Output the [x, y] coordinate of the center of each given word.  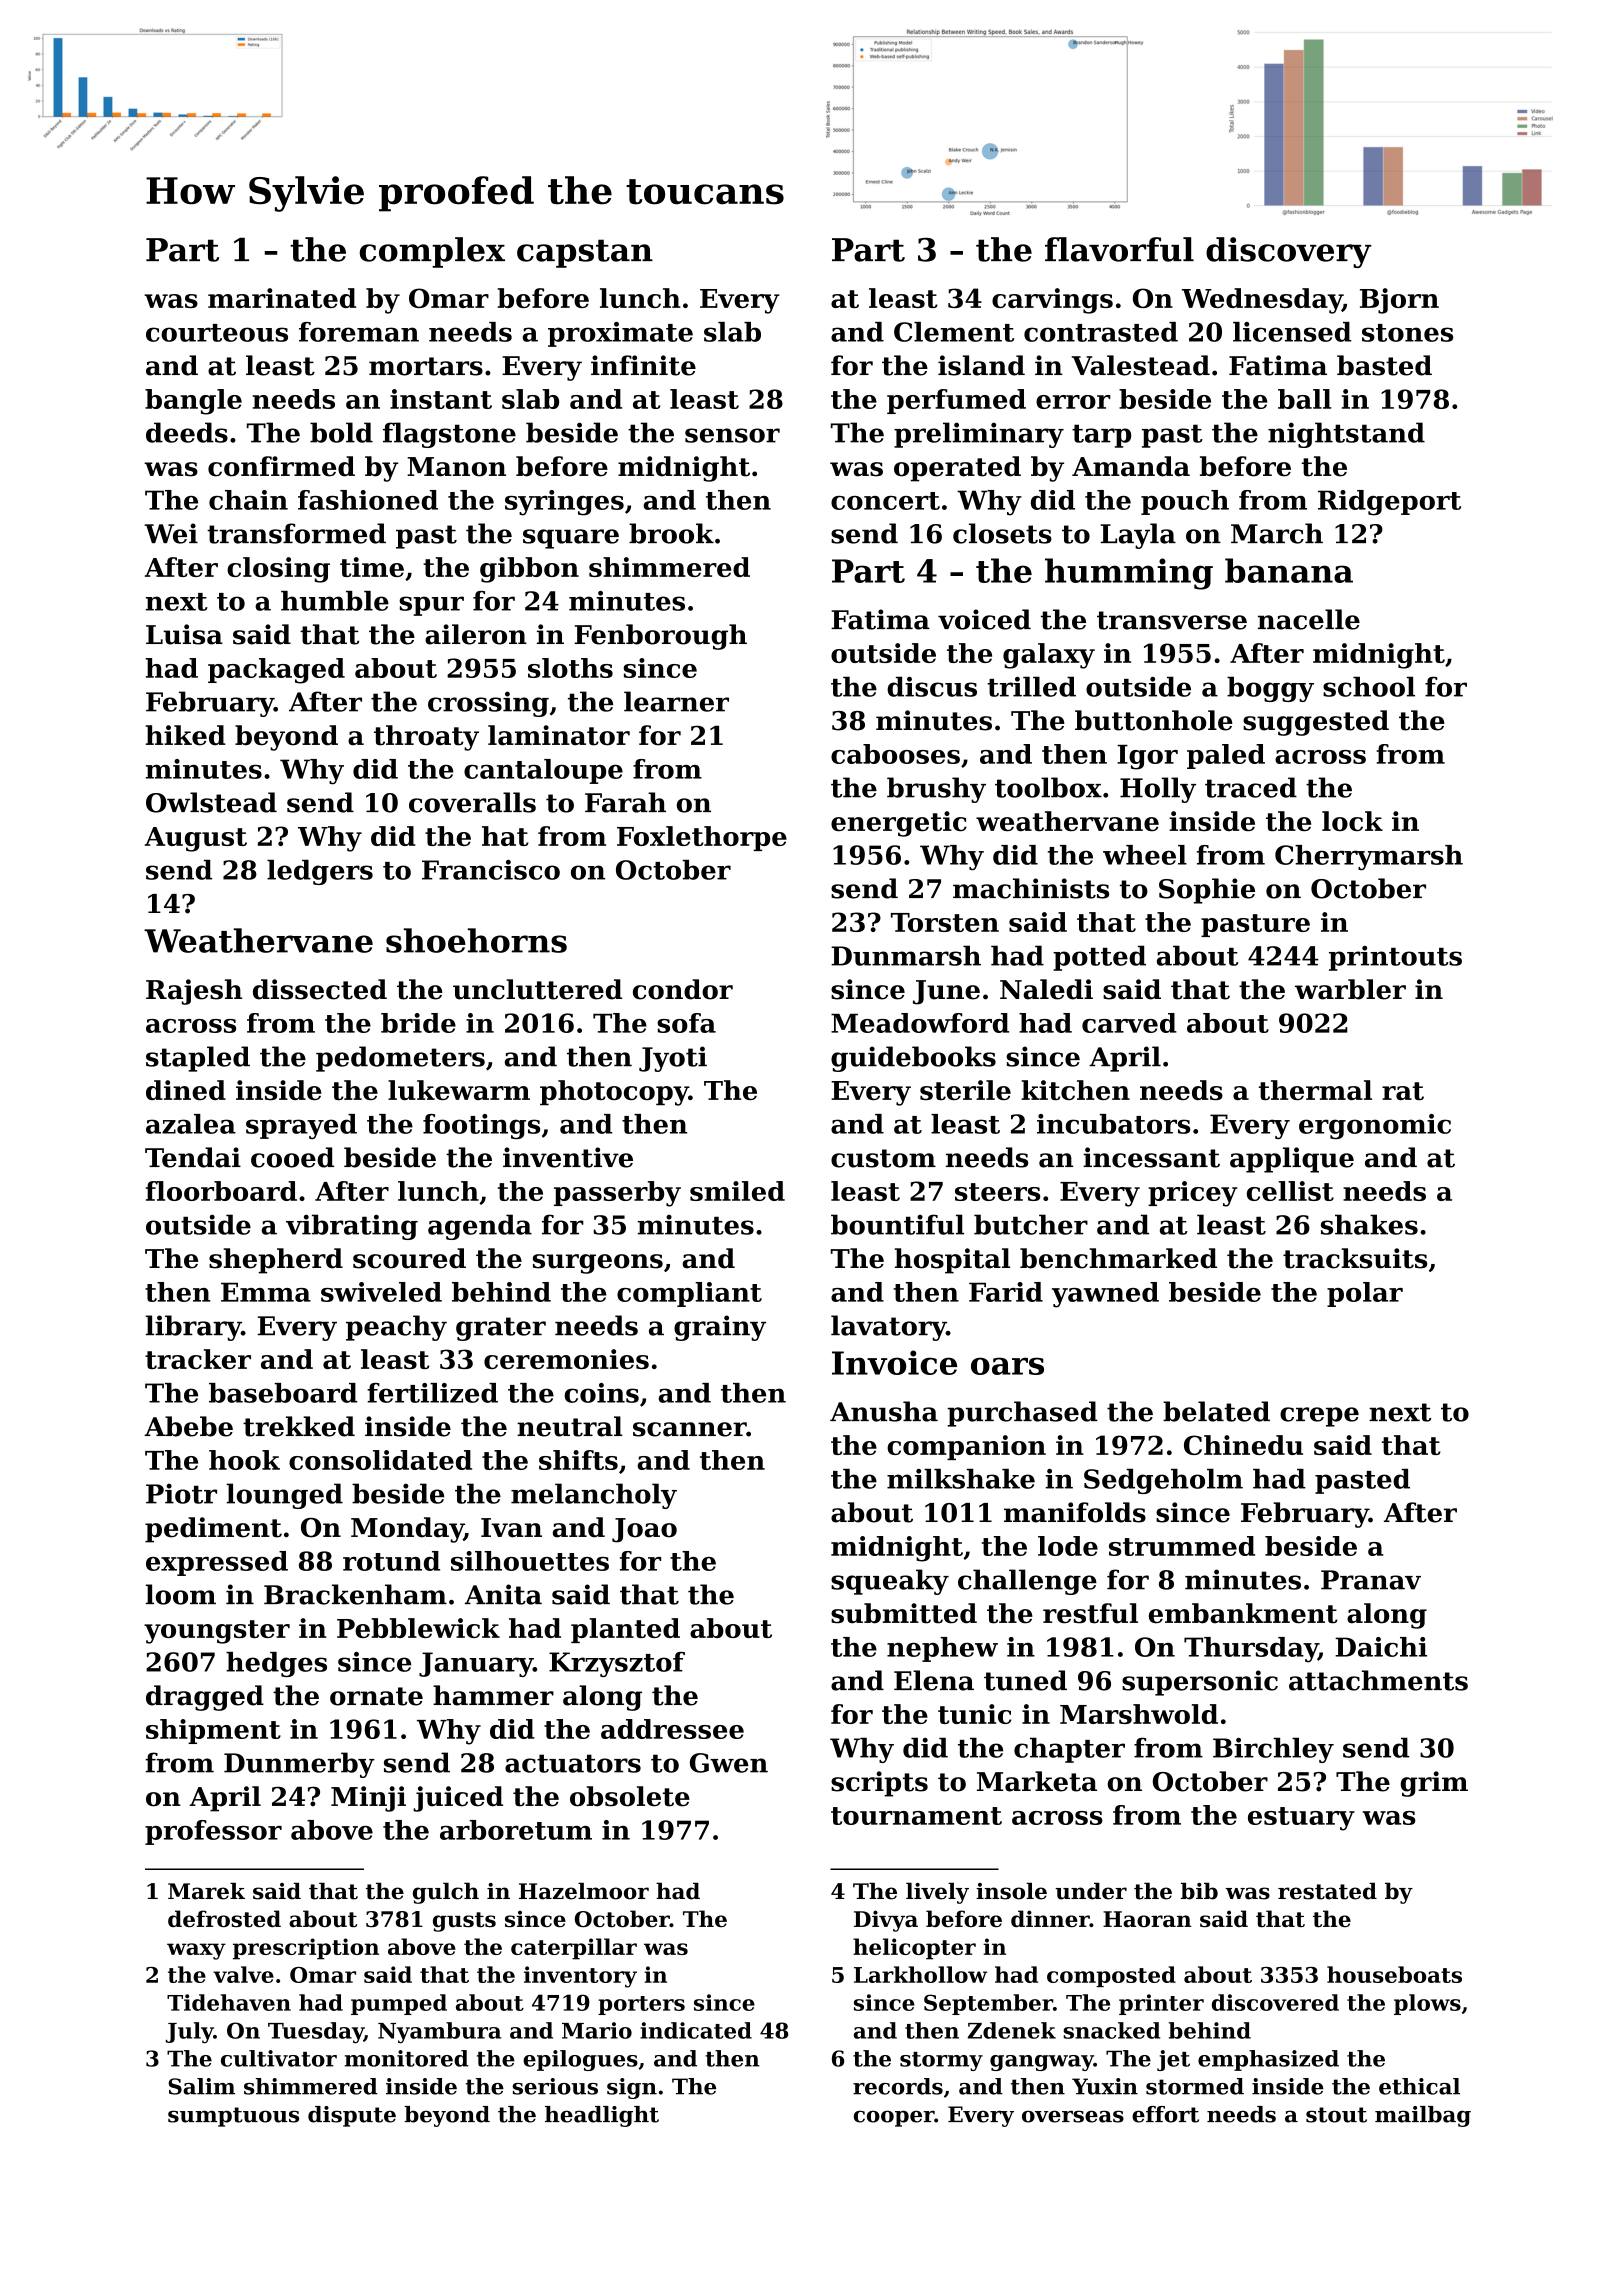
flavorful [1119, 249]
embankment [1243, 1613]
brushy [936, 790]
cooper [894, 2118]
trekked [299, 1426]
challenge [1027, 1582]
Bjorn [1399, 301]
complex [432, 252]
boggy [1270, 689]
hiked [186, 735]
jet [1173, 2060]
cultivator [279, 2058]
